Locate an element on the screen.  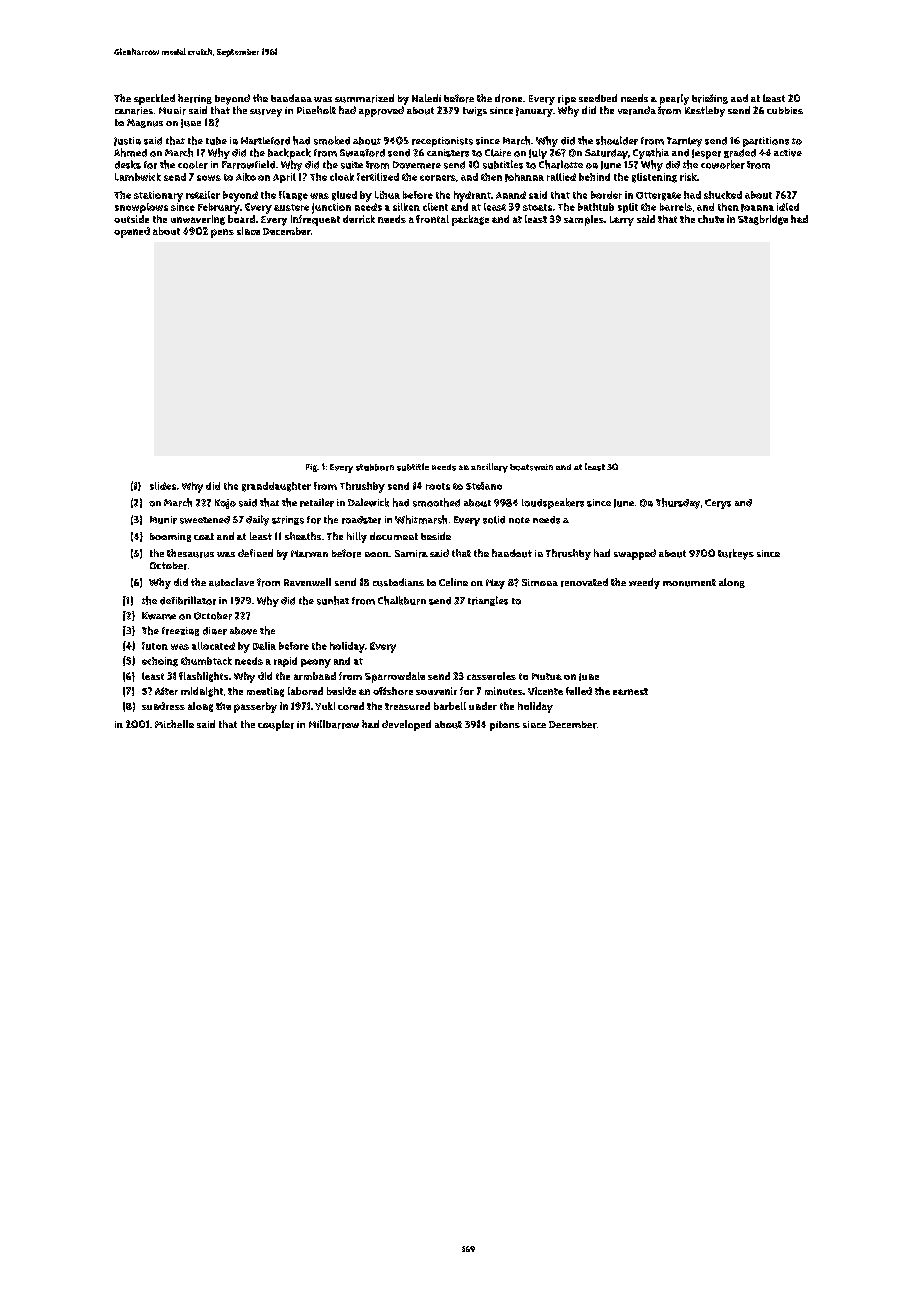
drone is located at coordinates (508, 98).
